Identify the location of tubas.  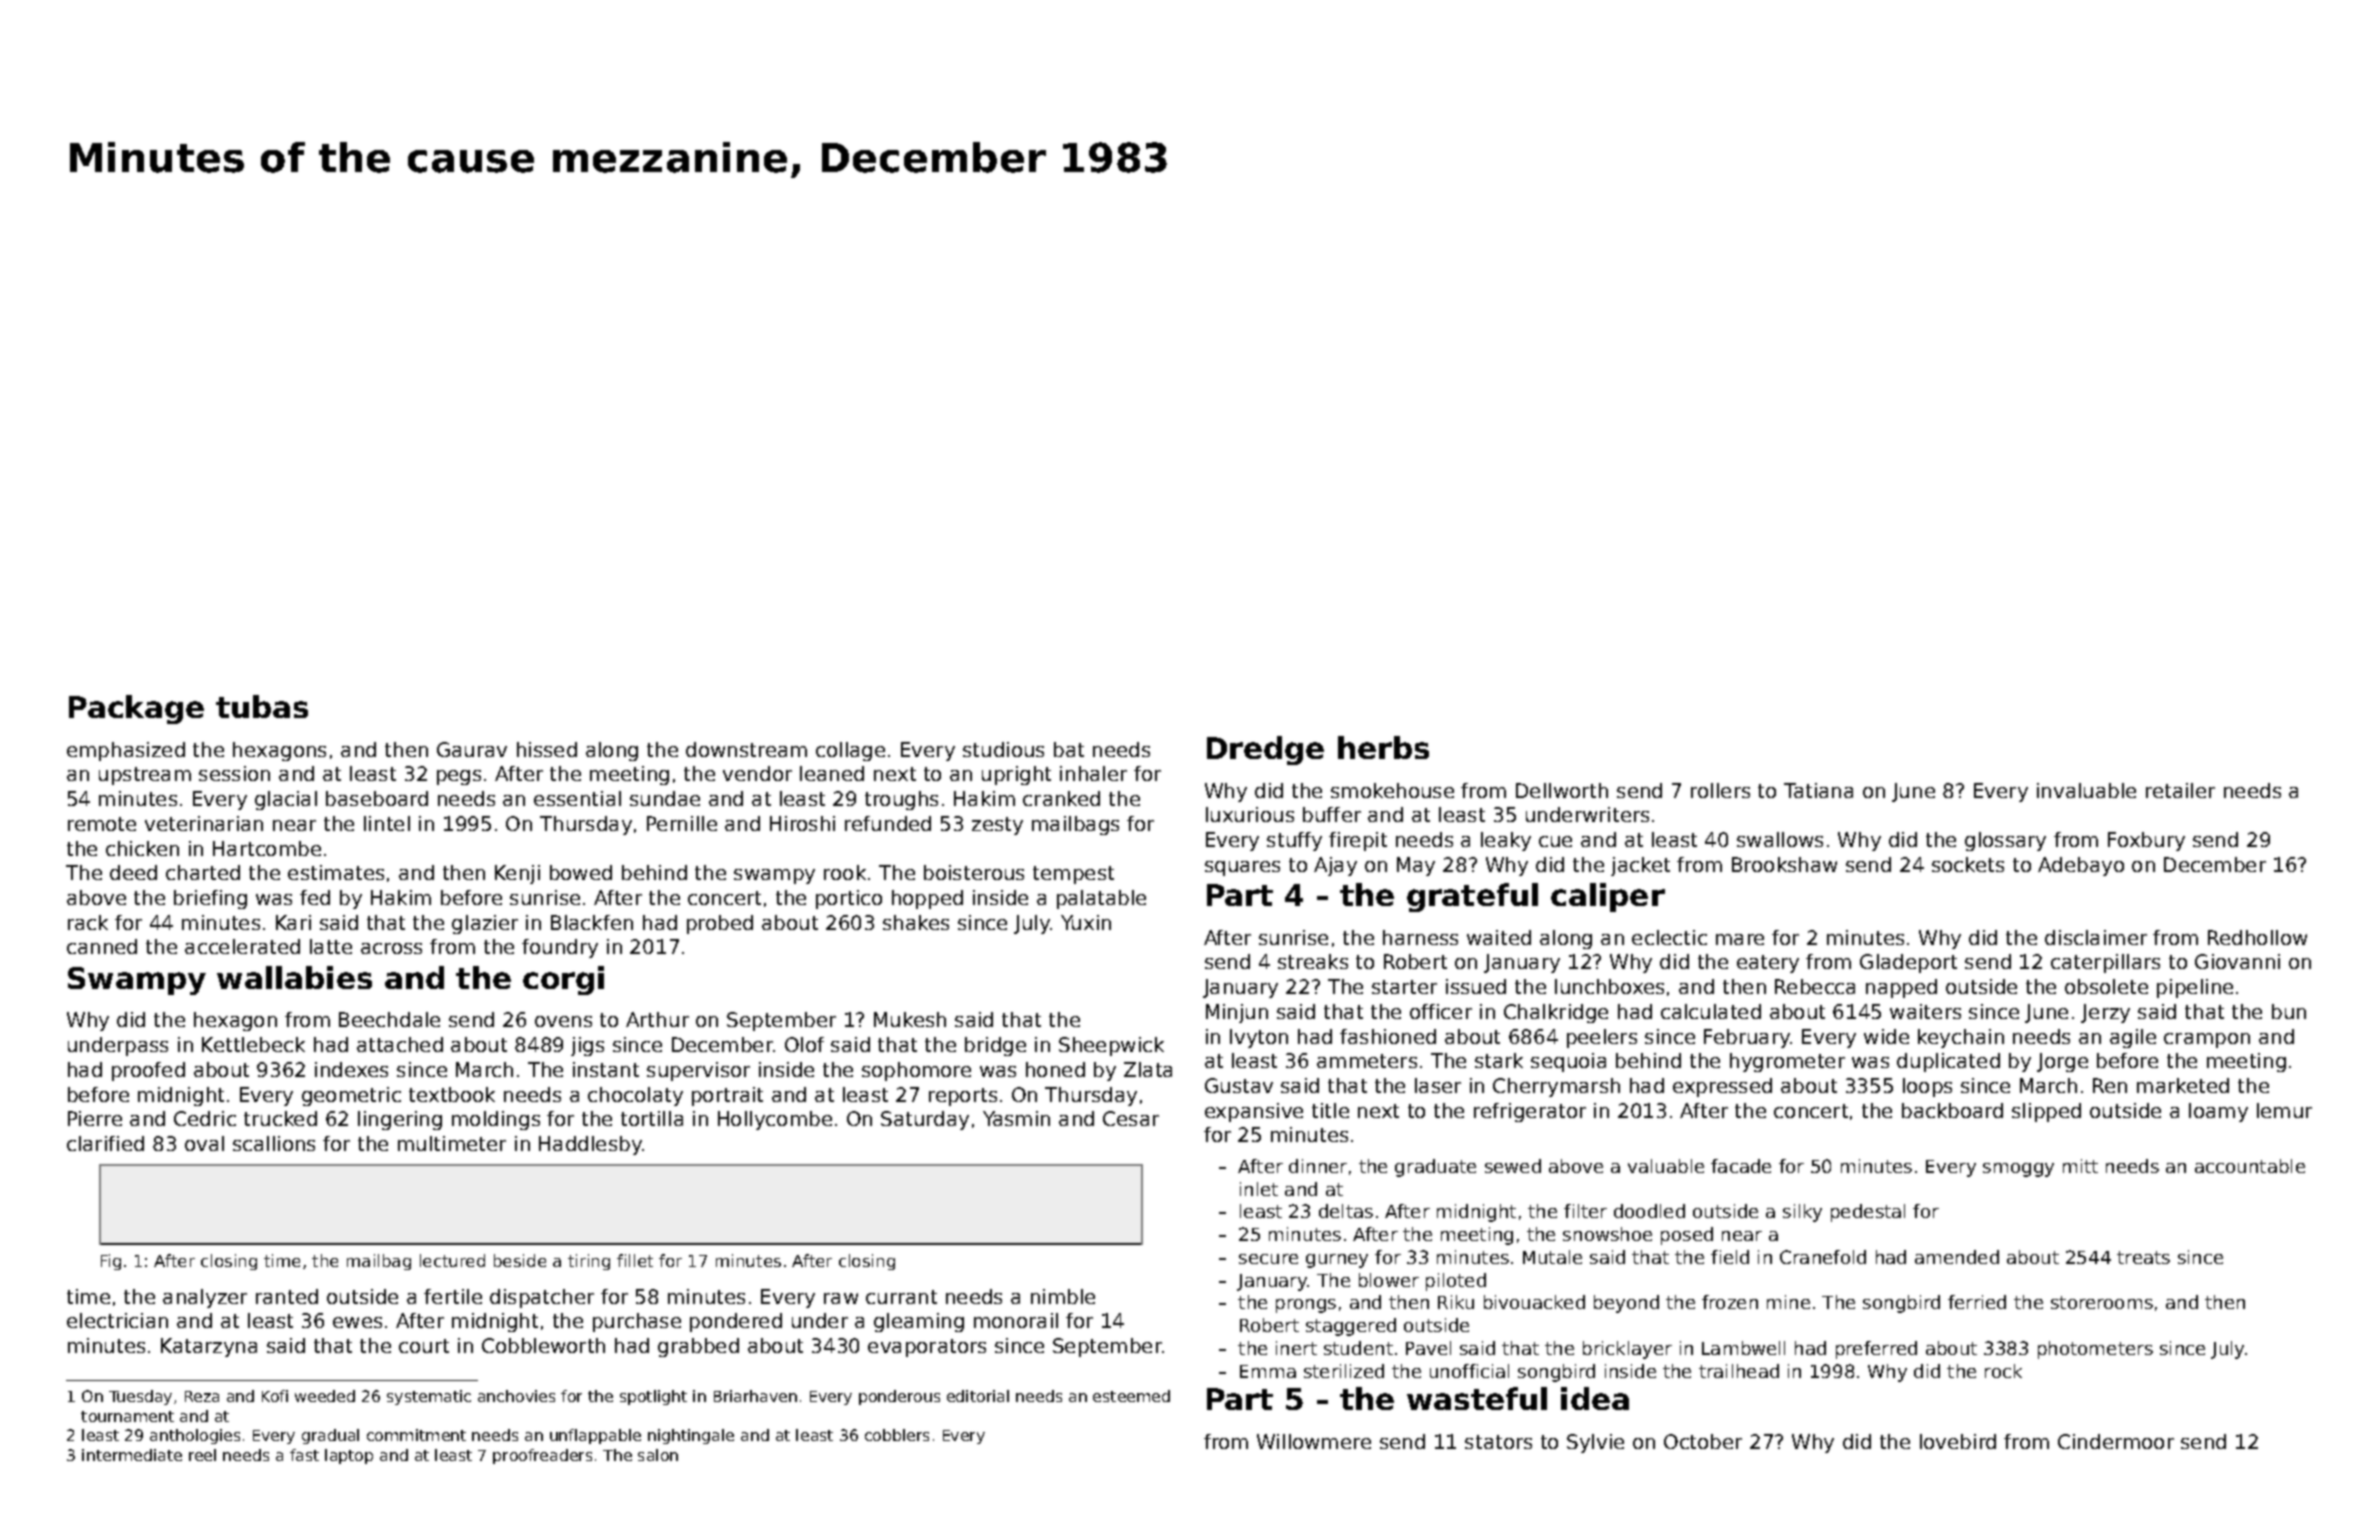
(262, 706).
